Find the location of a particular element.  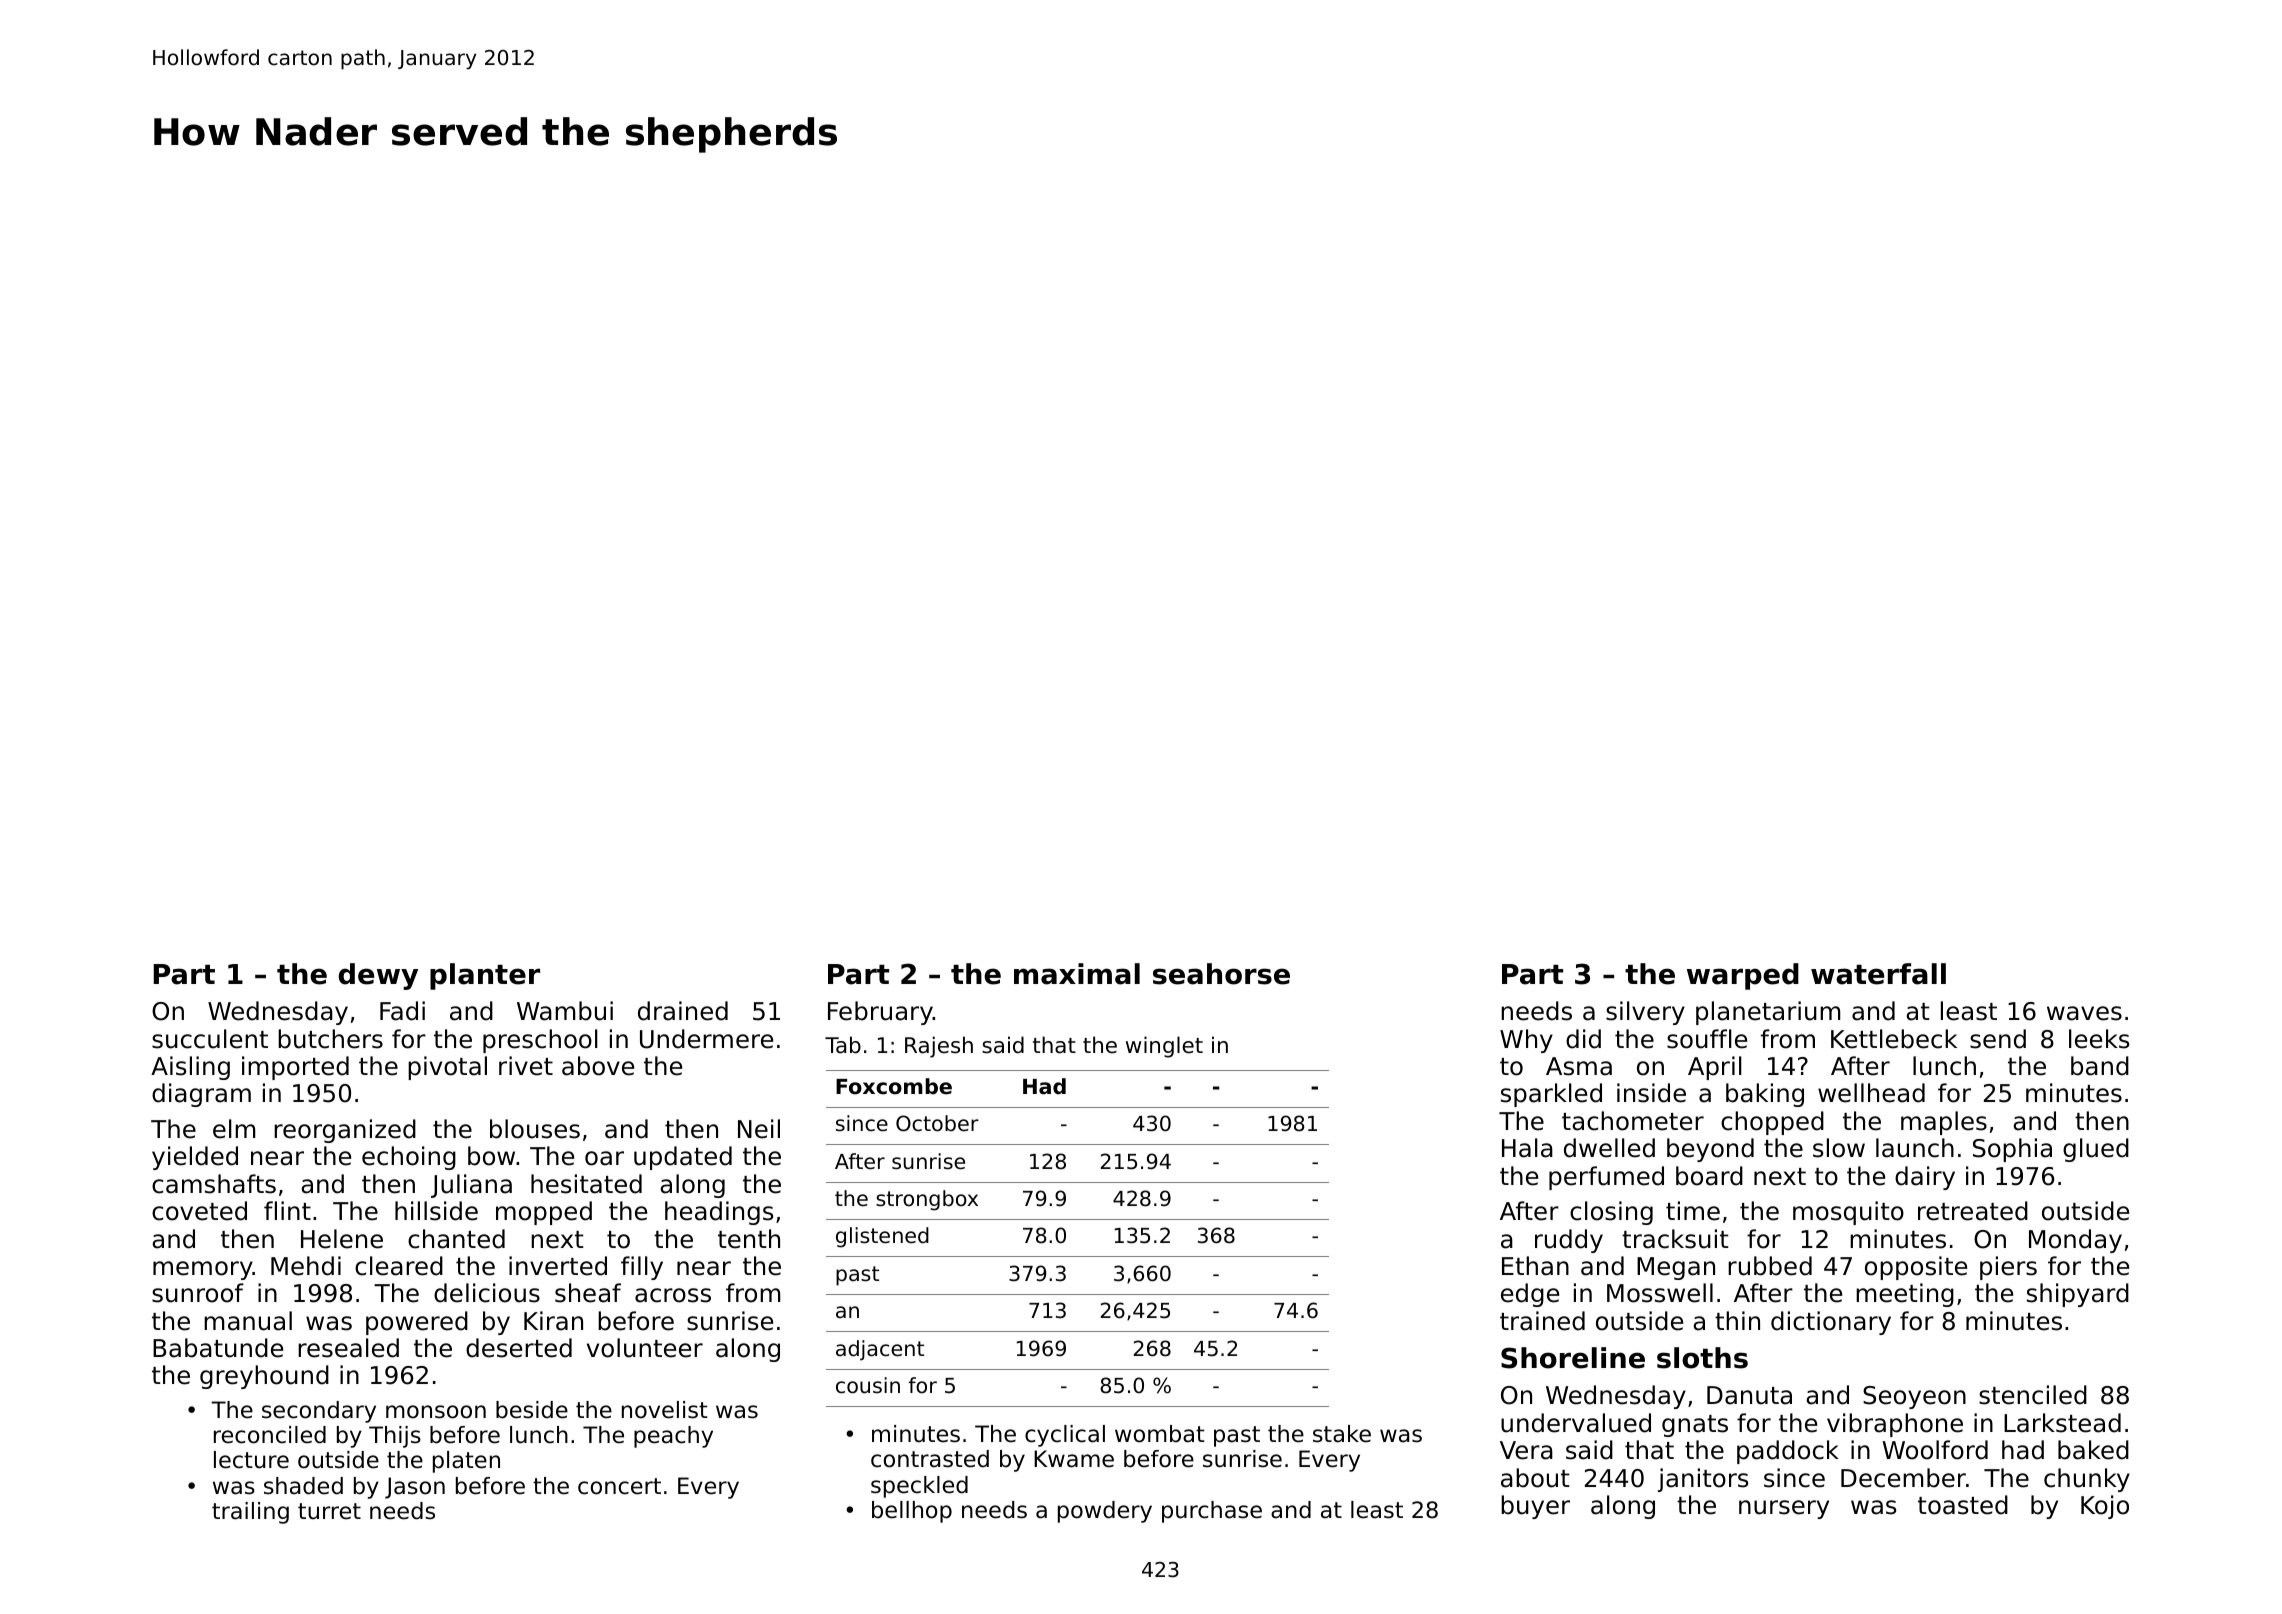

October is located at coordinates (937, 1123).
